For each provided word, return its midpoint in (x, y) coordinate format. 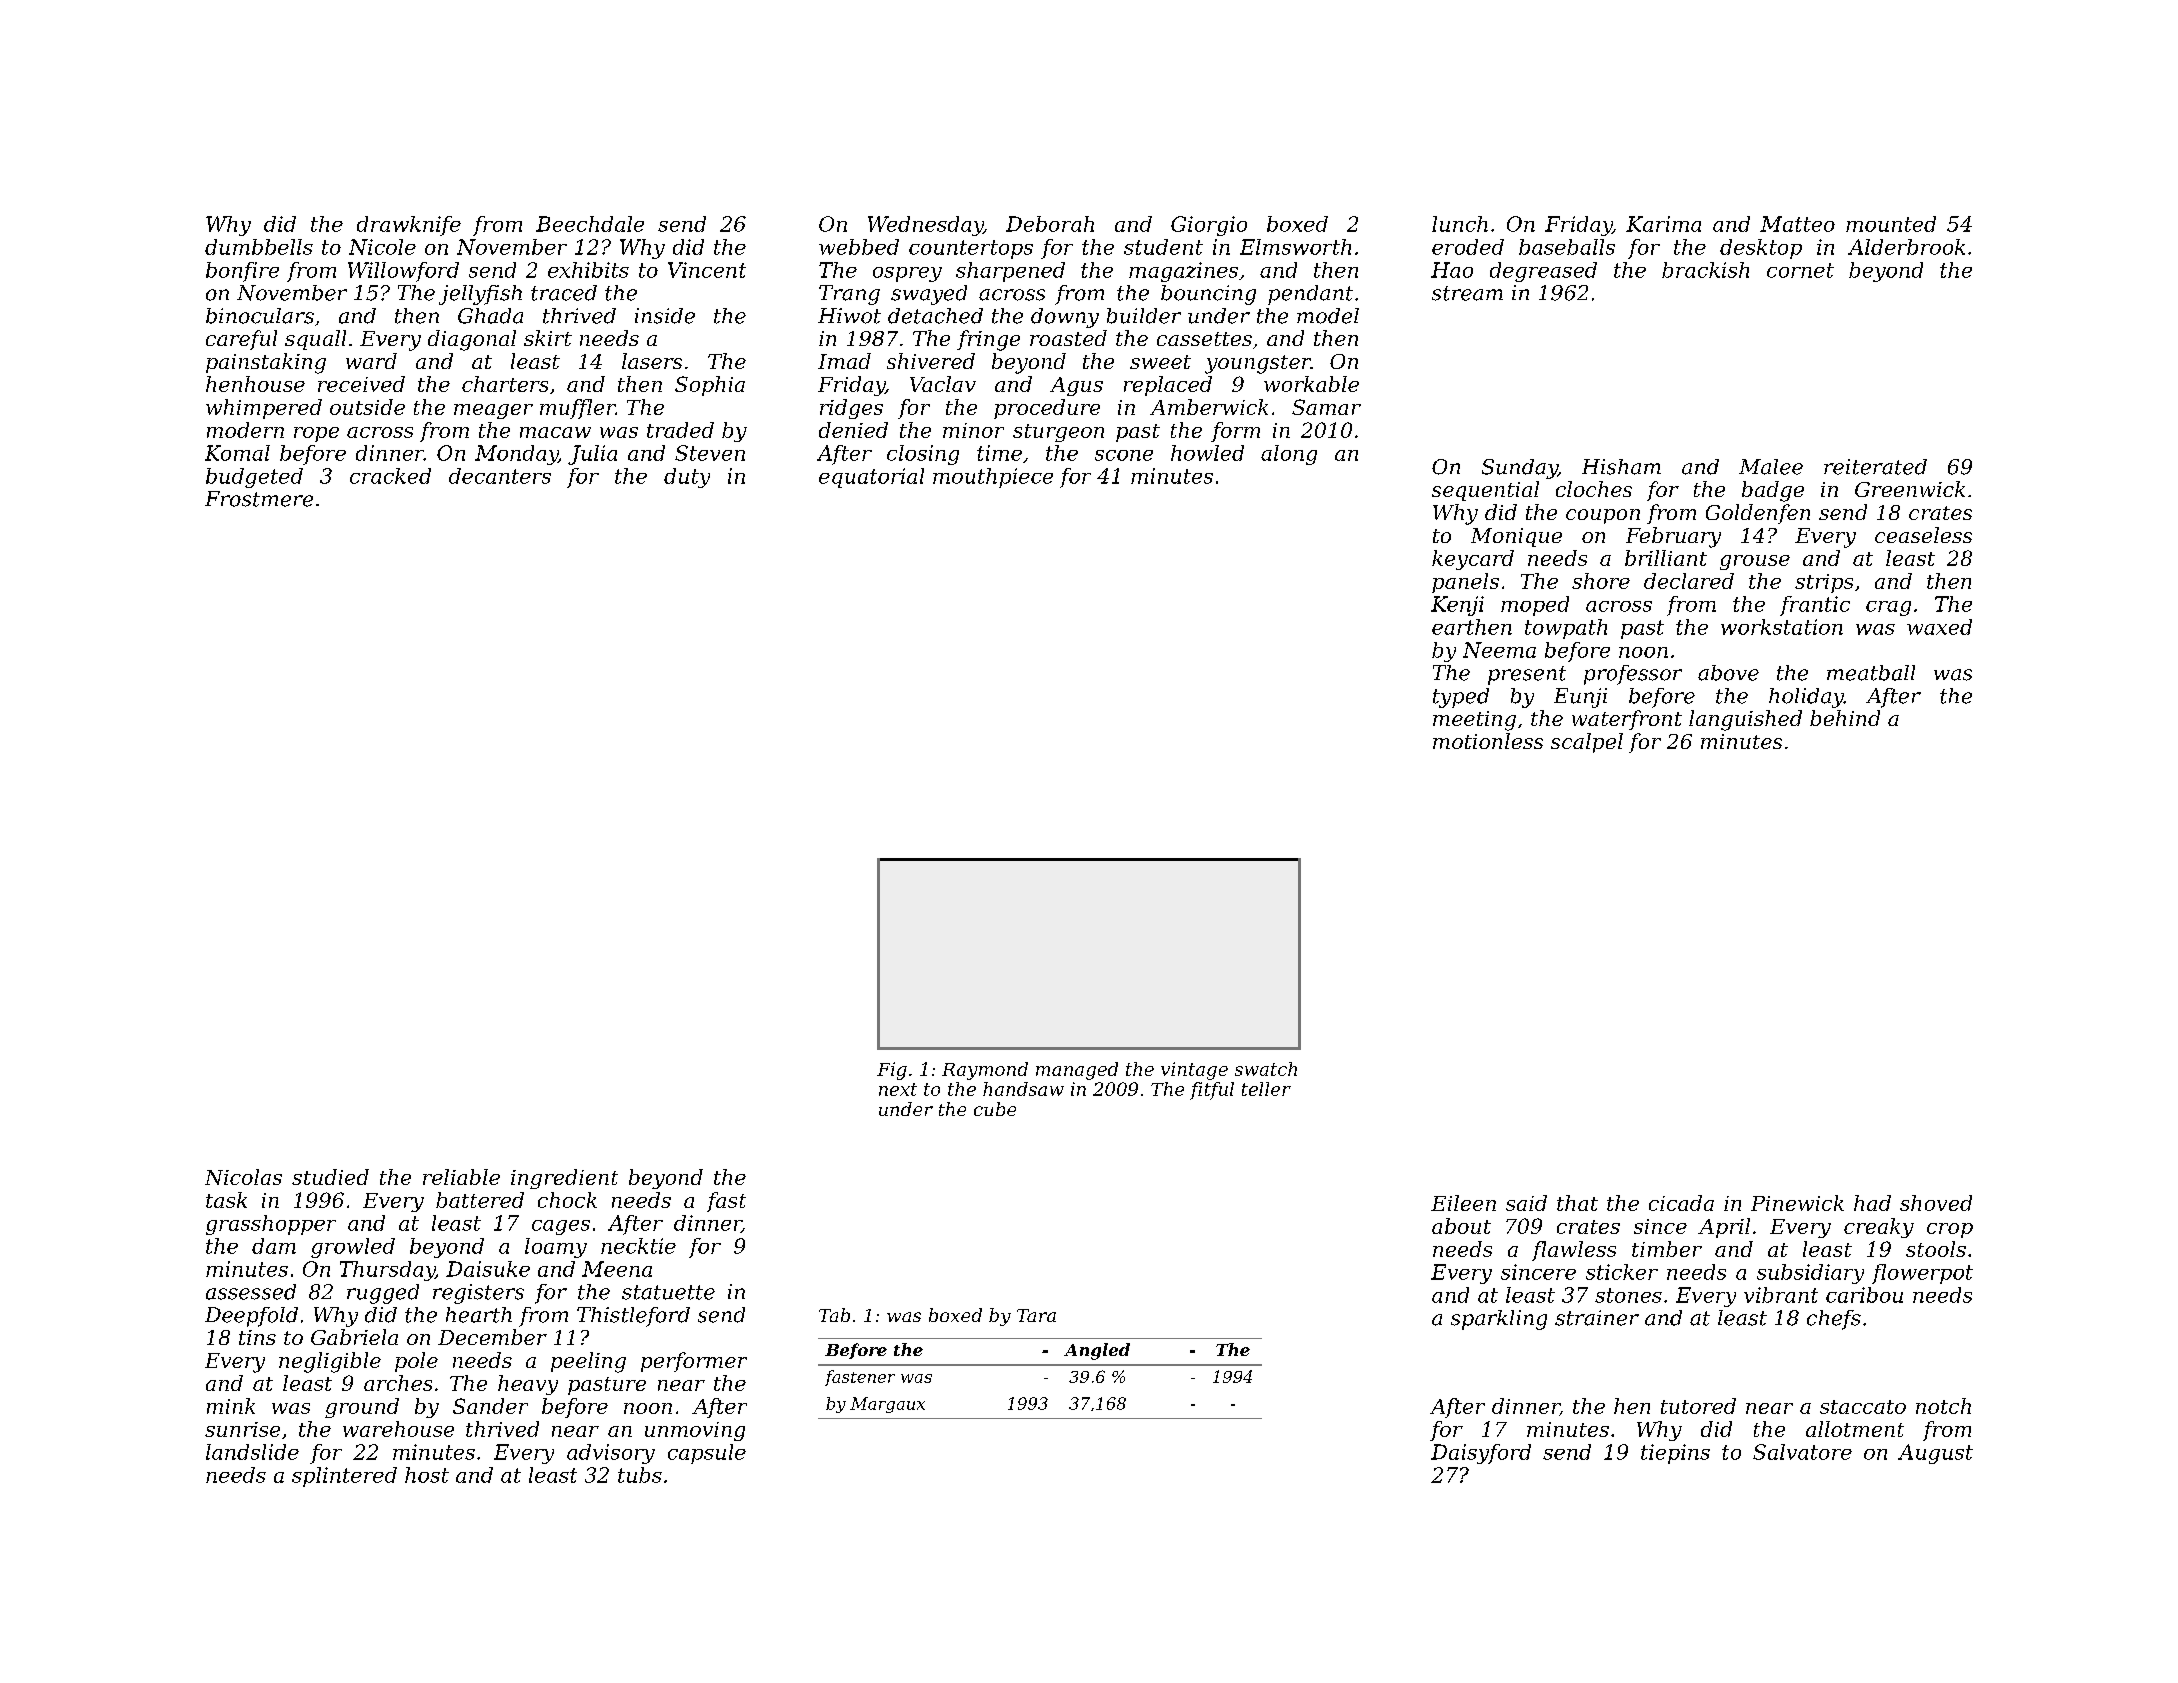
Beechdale (590, 224)
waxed (1939, 627)
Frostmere (259, 499)
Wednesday (925, 226)
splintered (344, 1477)
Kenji (1457, 606)
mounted (1891, 224)
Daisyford (1481, 1454)
